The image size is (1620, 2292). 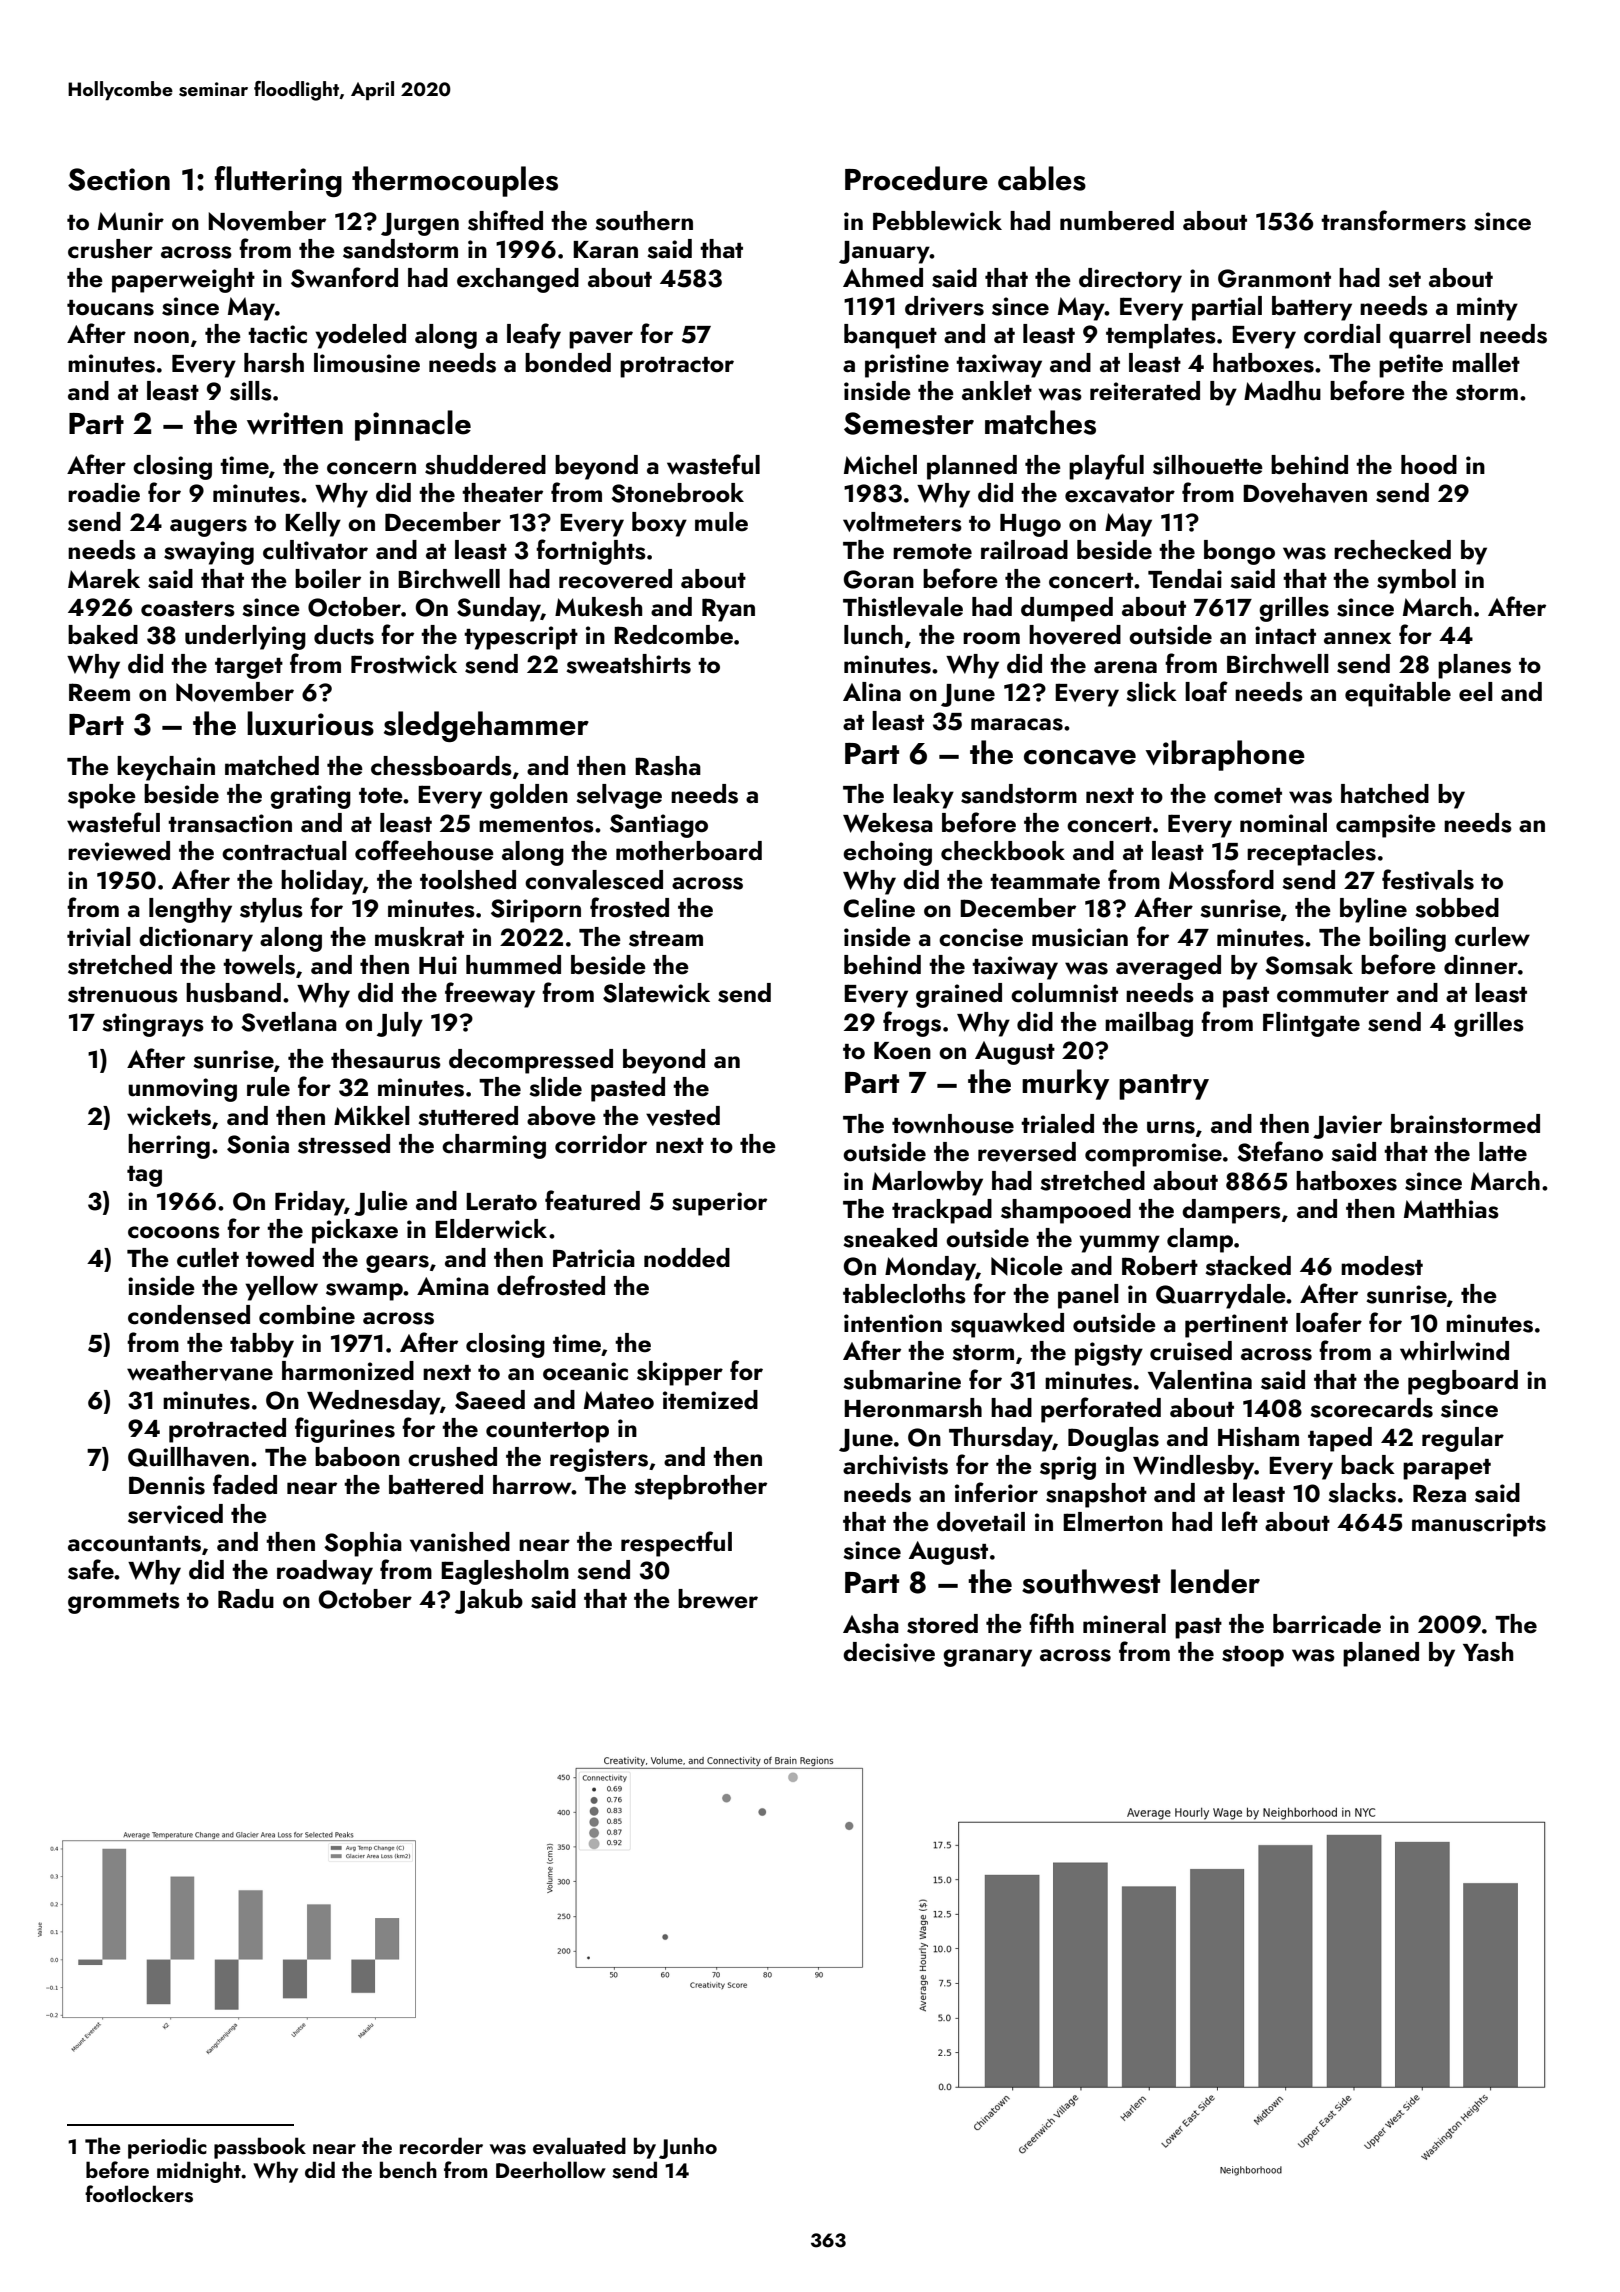 What do you see at coordinates (1479, 1525) in the screenshot?
I see `manuscripts` at bounding box center [1479, 1525].
